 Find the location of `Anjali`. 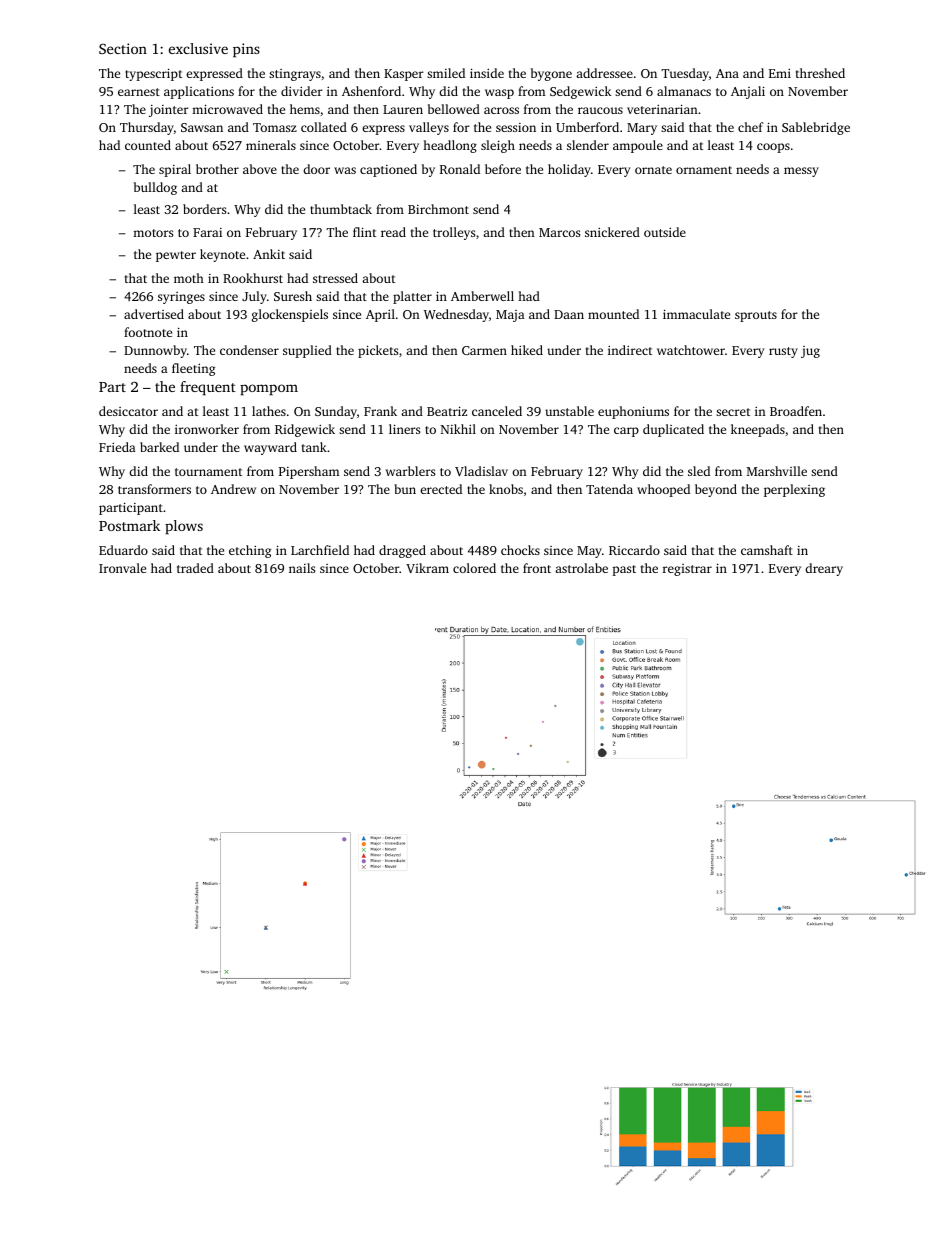

Anjali is located at coordinates (748, 92).
